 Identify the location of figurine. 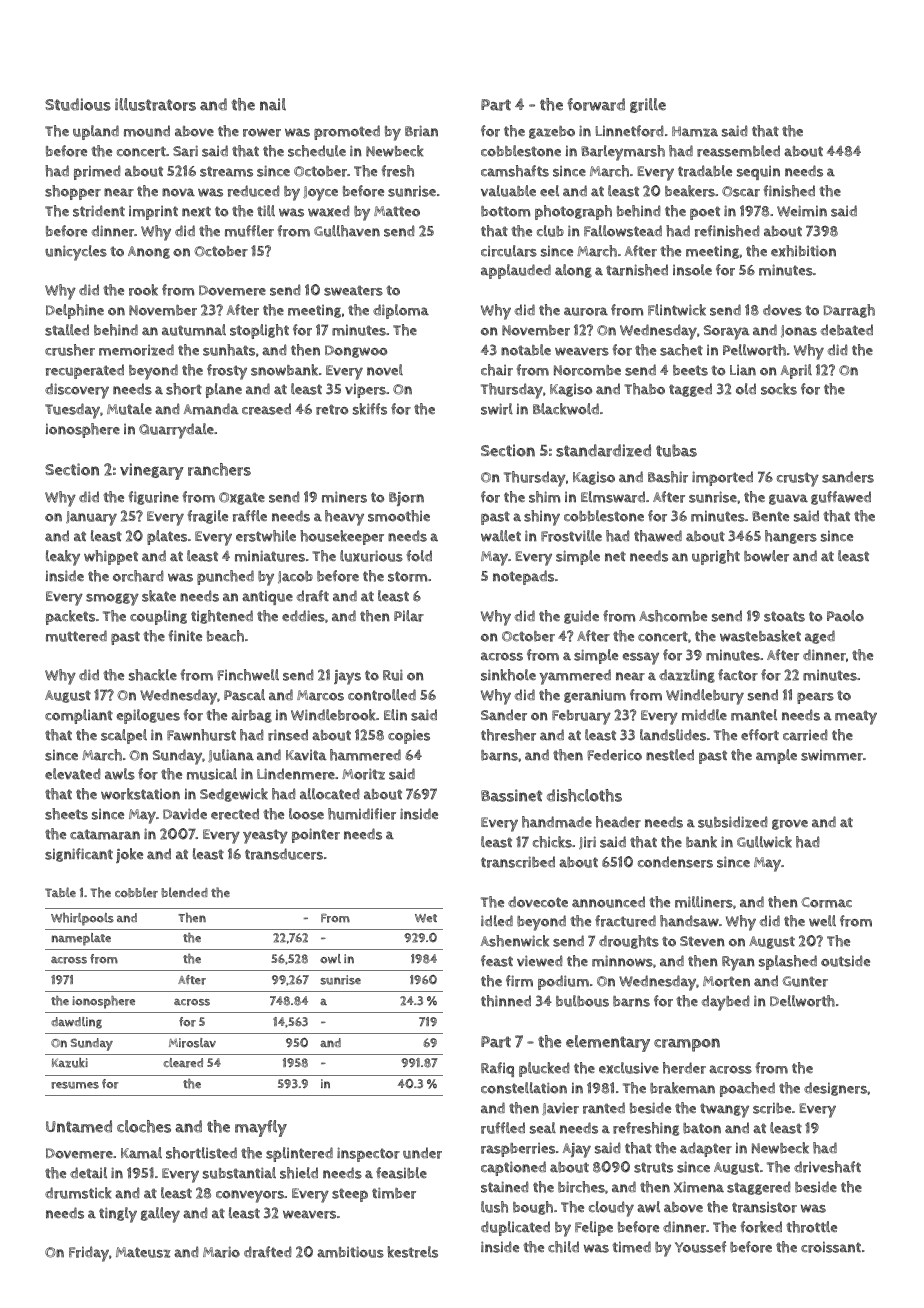
(153, 498).
